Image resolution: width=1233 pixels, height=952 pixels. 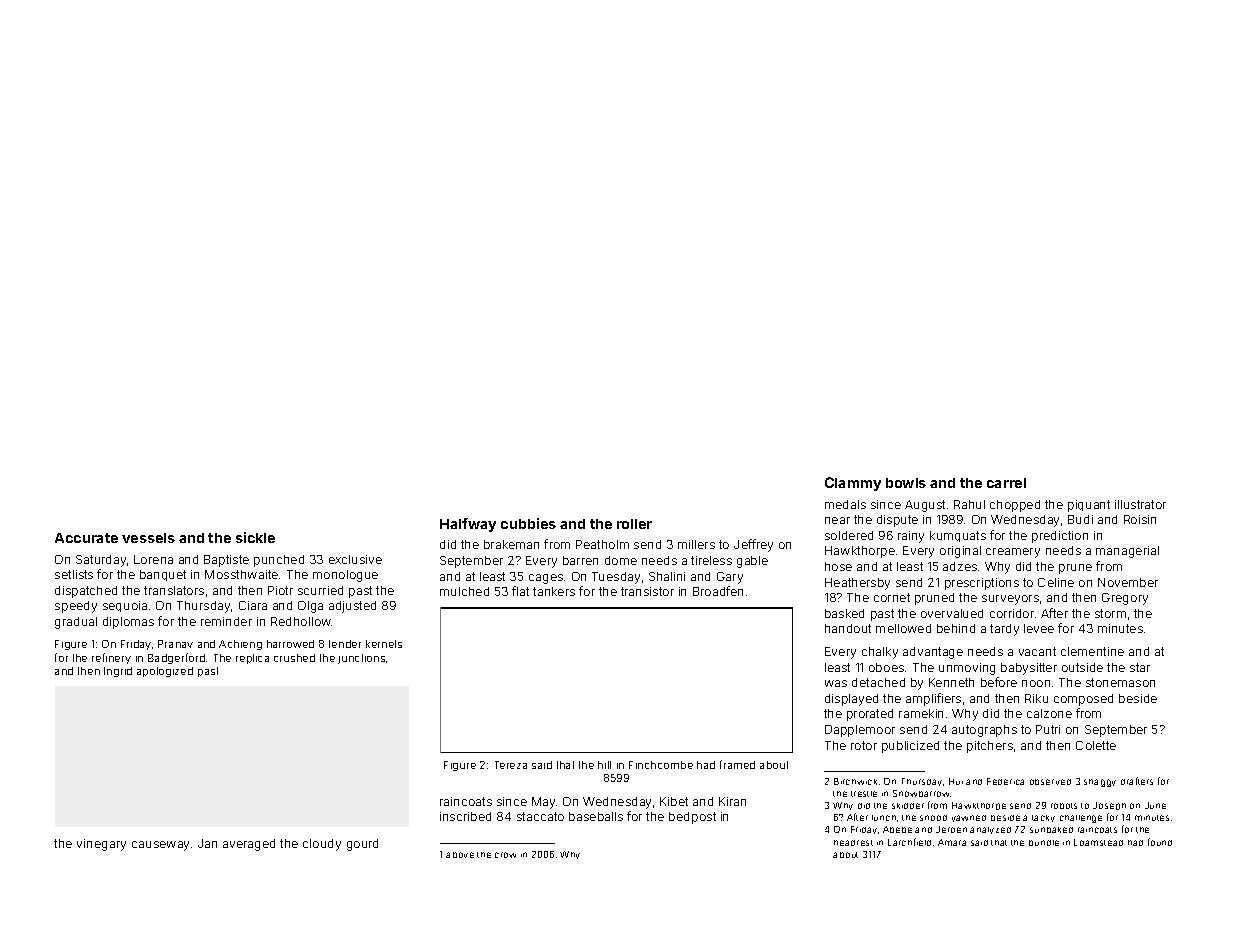 What do you see at coordinates (1010, 600) in the page?
I see `surveyors` at bounding box center [1010, 600].
